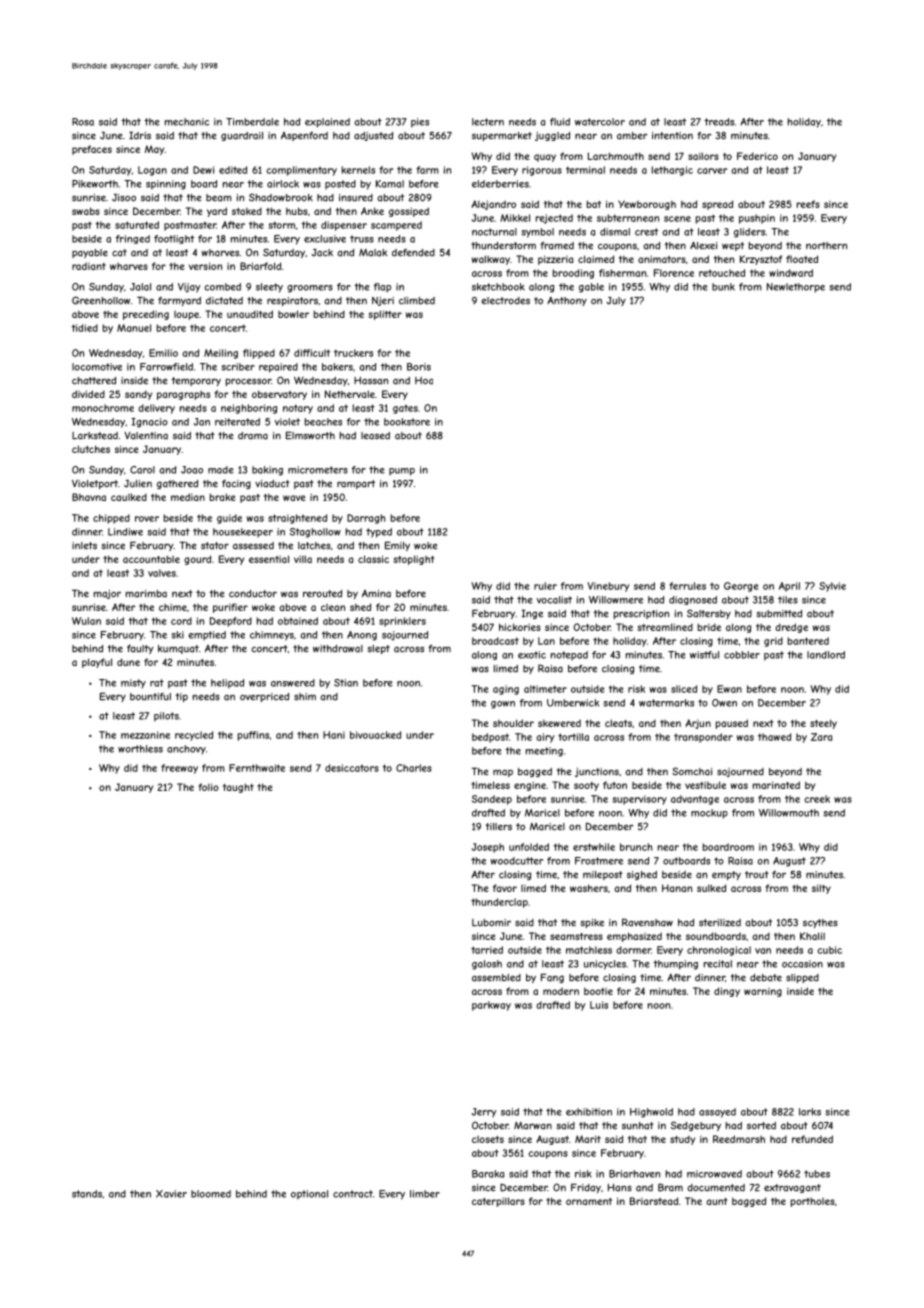  What do you see at coordinates (327, 123) in the document?
I see `explained` at bounding box center [327, 123].
